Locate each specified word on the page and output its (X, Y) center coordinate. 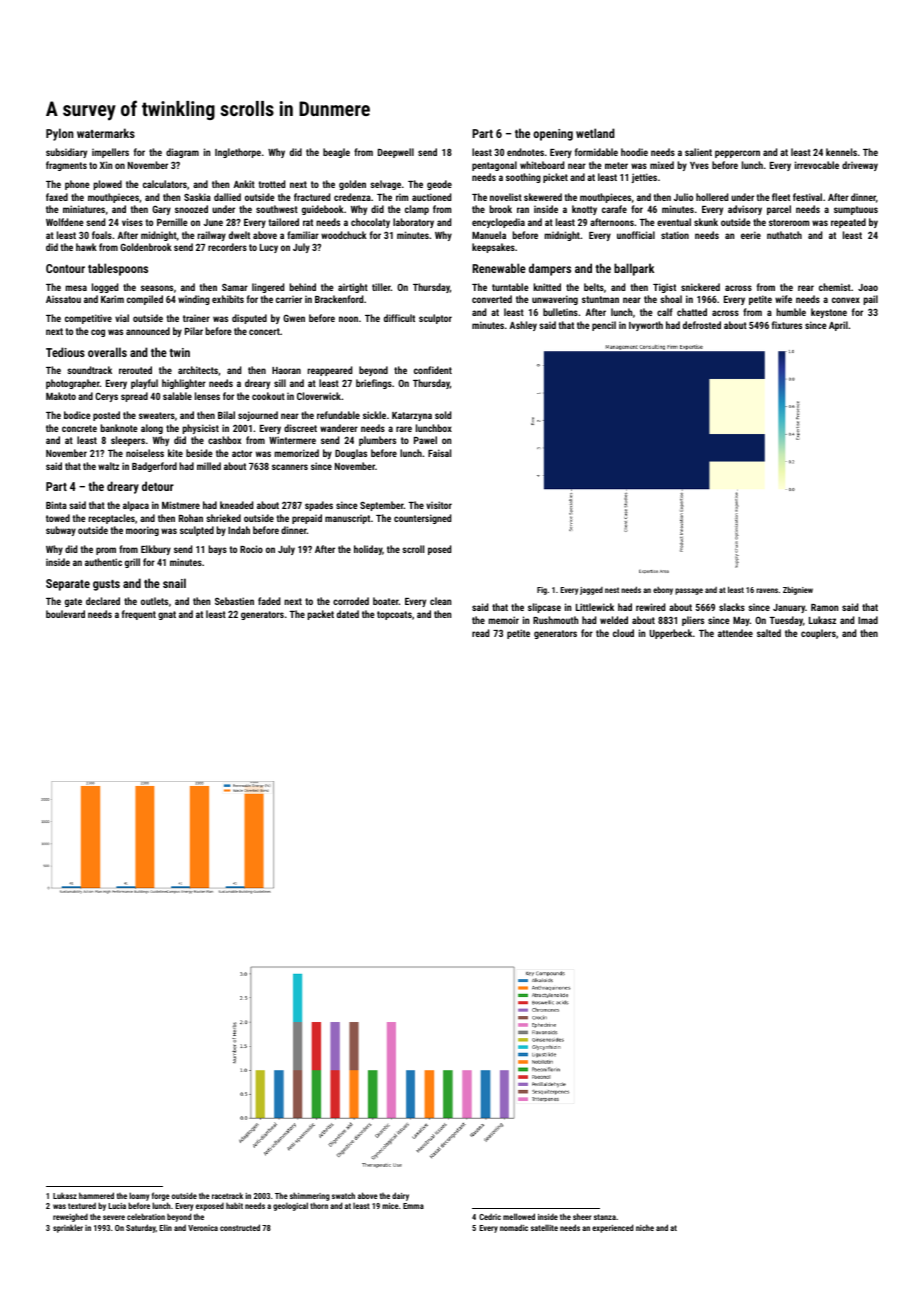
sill (280, 383)
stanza (605, 1217)
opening (553, 135)
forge (161, 1196)
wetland (595, 133)
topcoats (394, 615)
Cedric (490, 1216)
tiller (381, 287)
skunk (706, 222)
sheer (582, 1216)
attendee (735, 633)
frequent (139, 615)
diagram (182, 153)
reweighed (70, 1217)
